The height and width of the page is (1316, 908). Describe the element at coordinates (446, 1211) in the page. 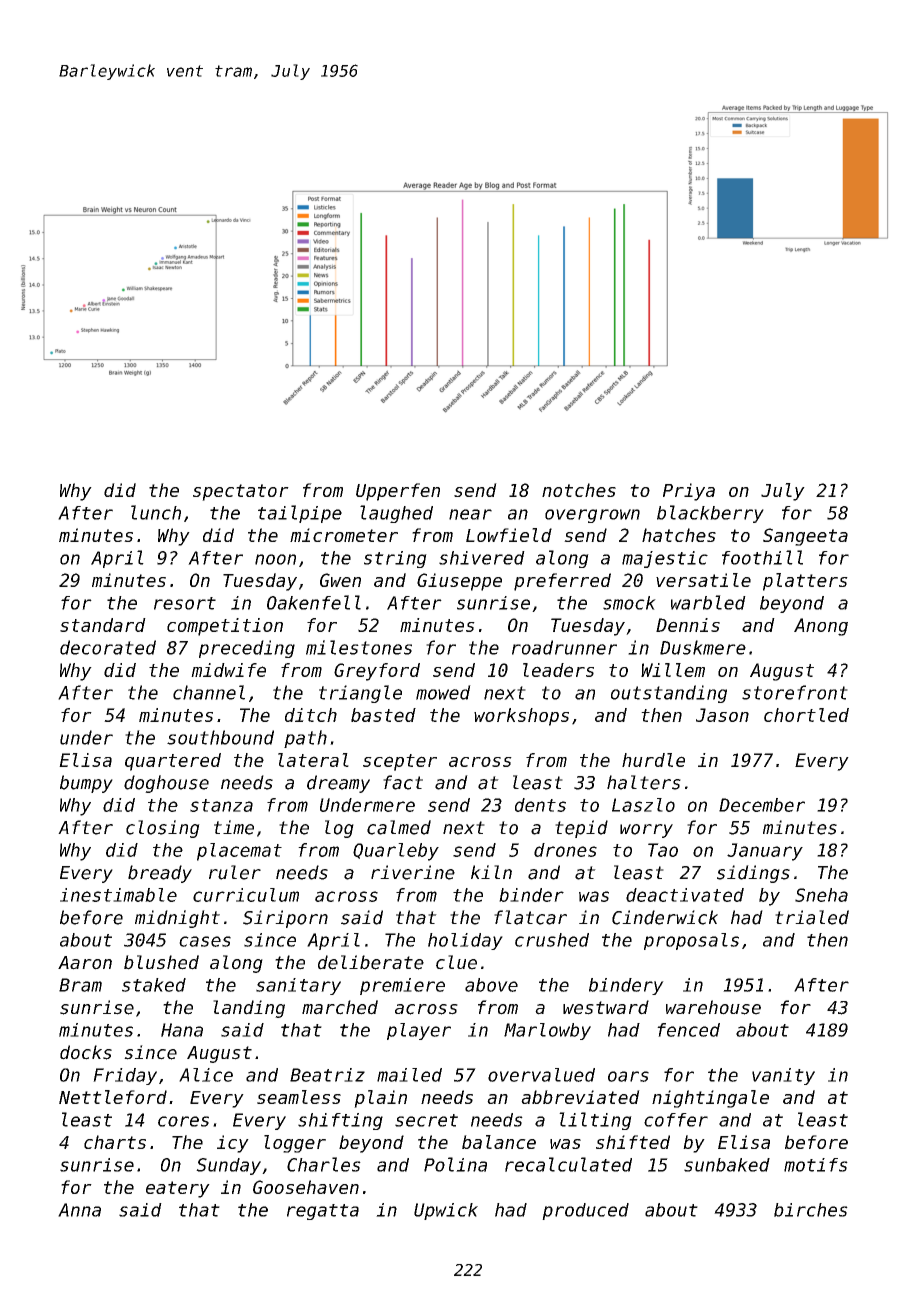

I see `Upwick` at that location.
